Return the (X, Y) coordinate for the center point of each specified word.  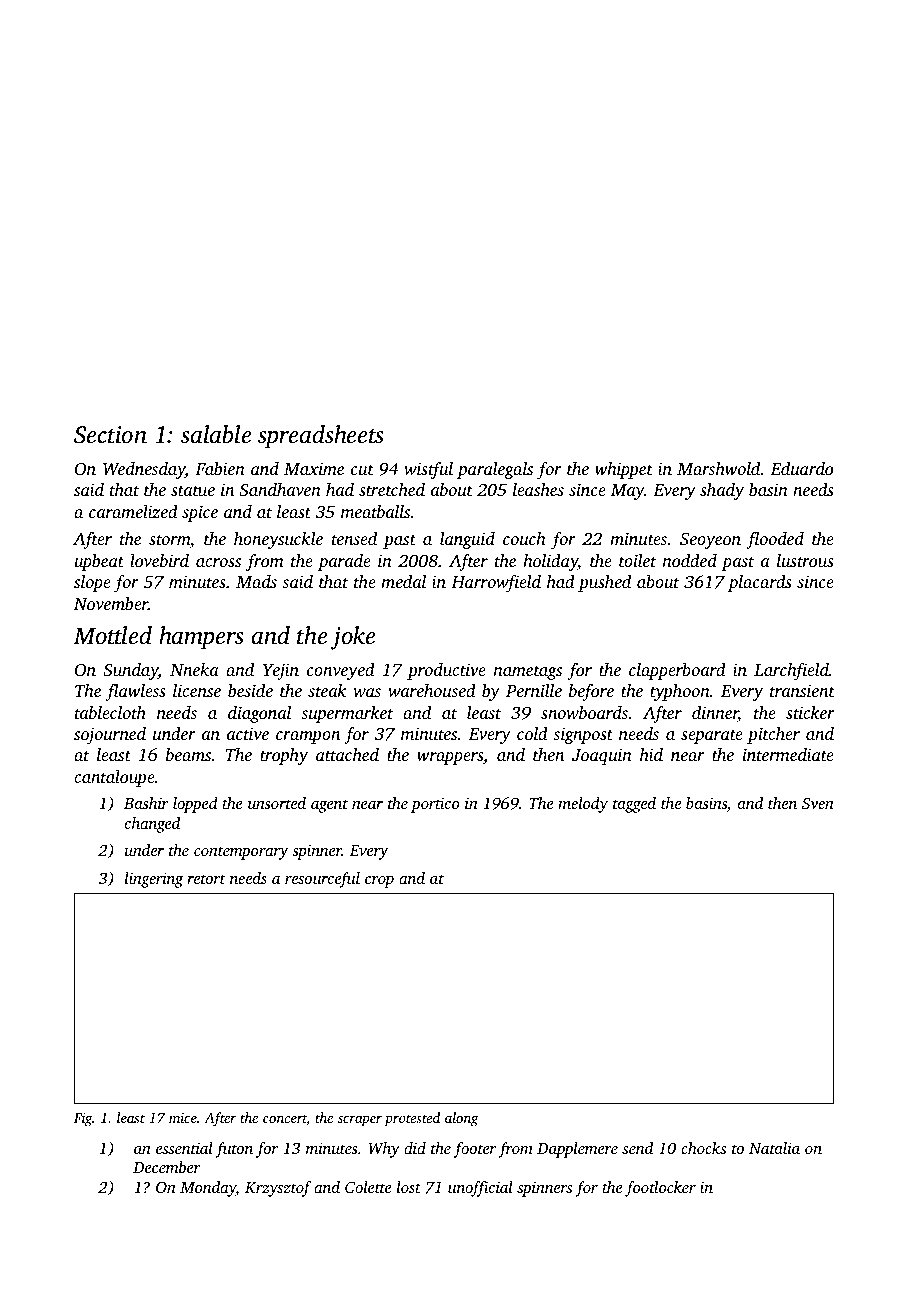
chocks (703, 1148)
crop (379, 882)
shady (722, 491)
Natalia (774, 1148)
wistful (428, 470)
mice (183, 1118)
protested (412, 1119)
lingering (154, 880)
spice (200, 513)
